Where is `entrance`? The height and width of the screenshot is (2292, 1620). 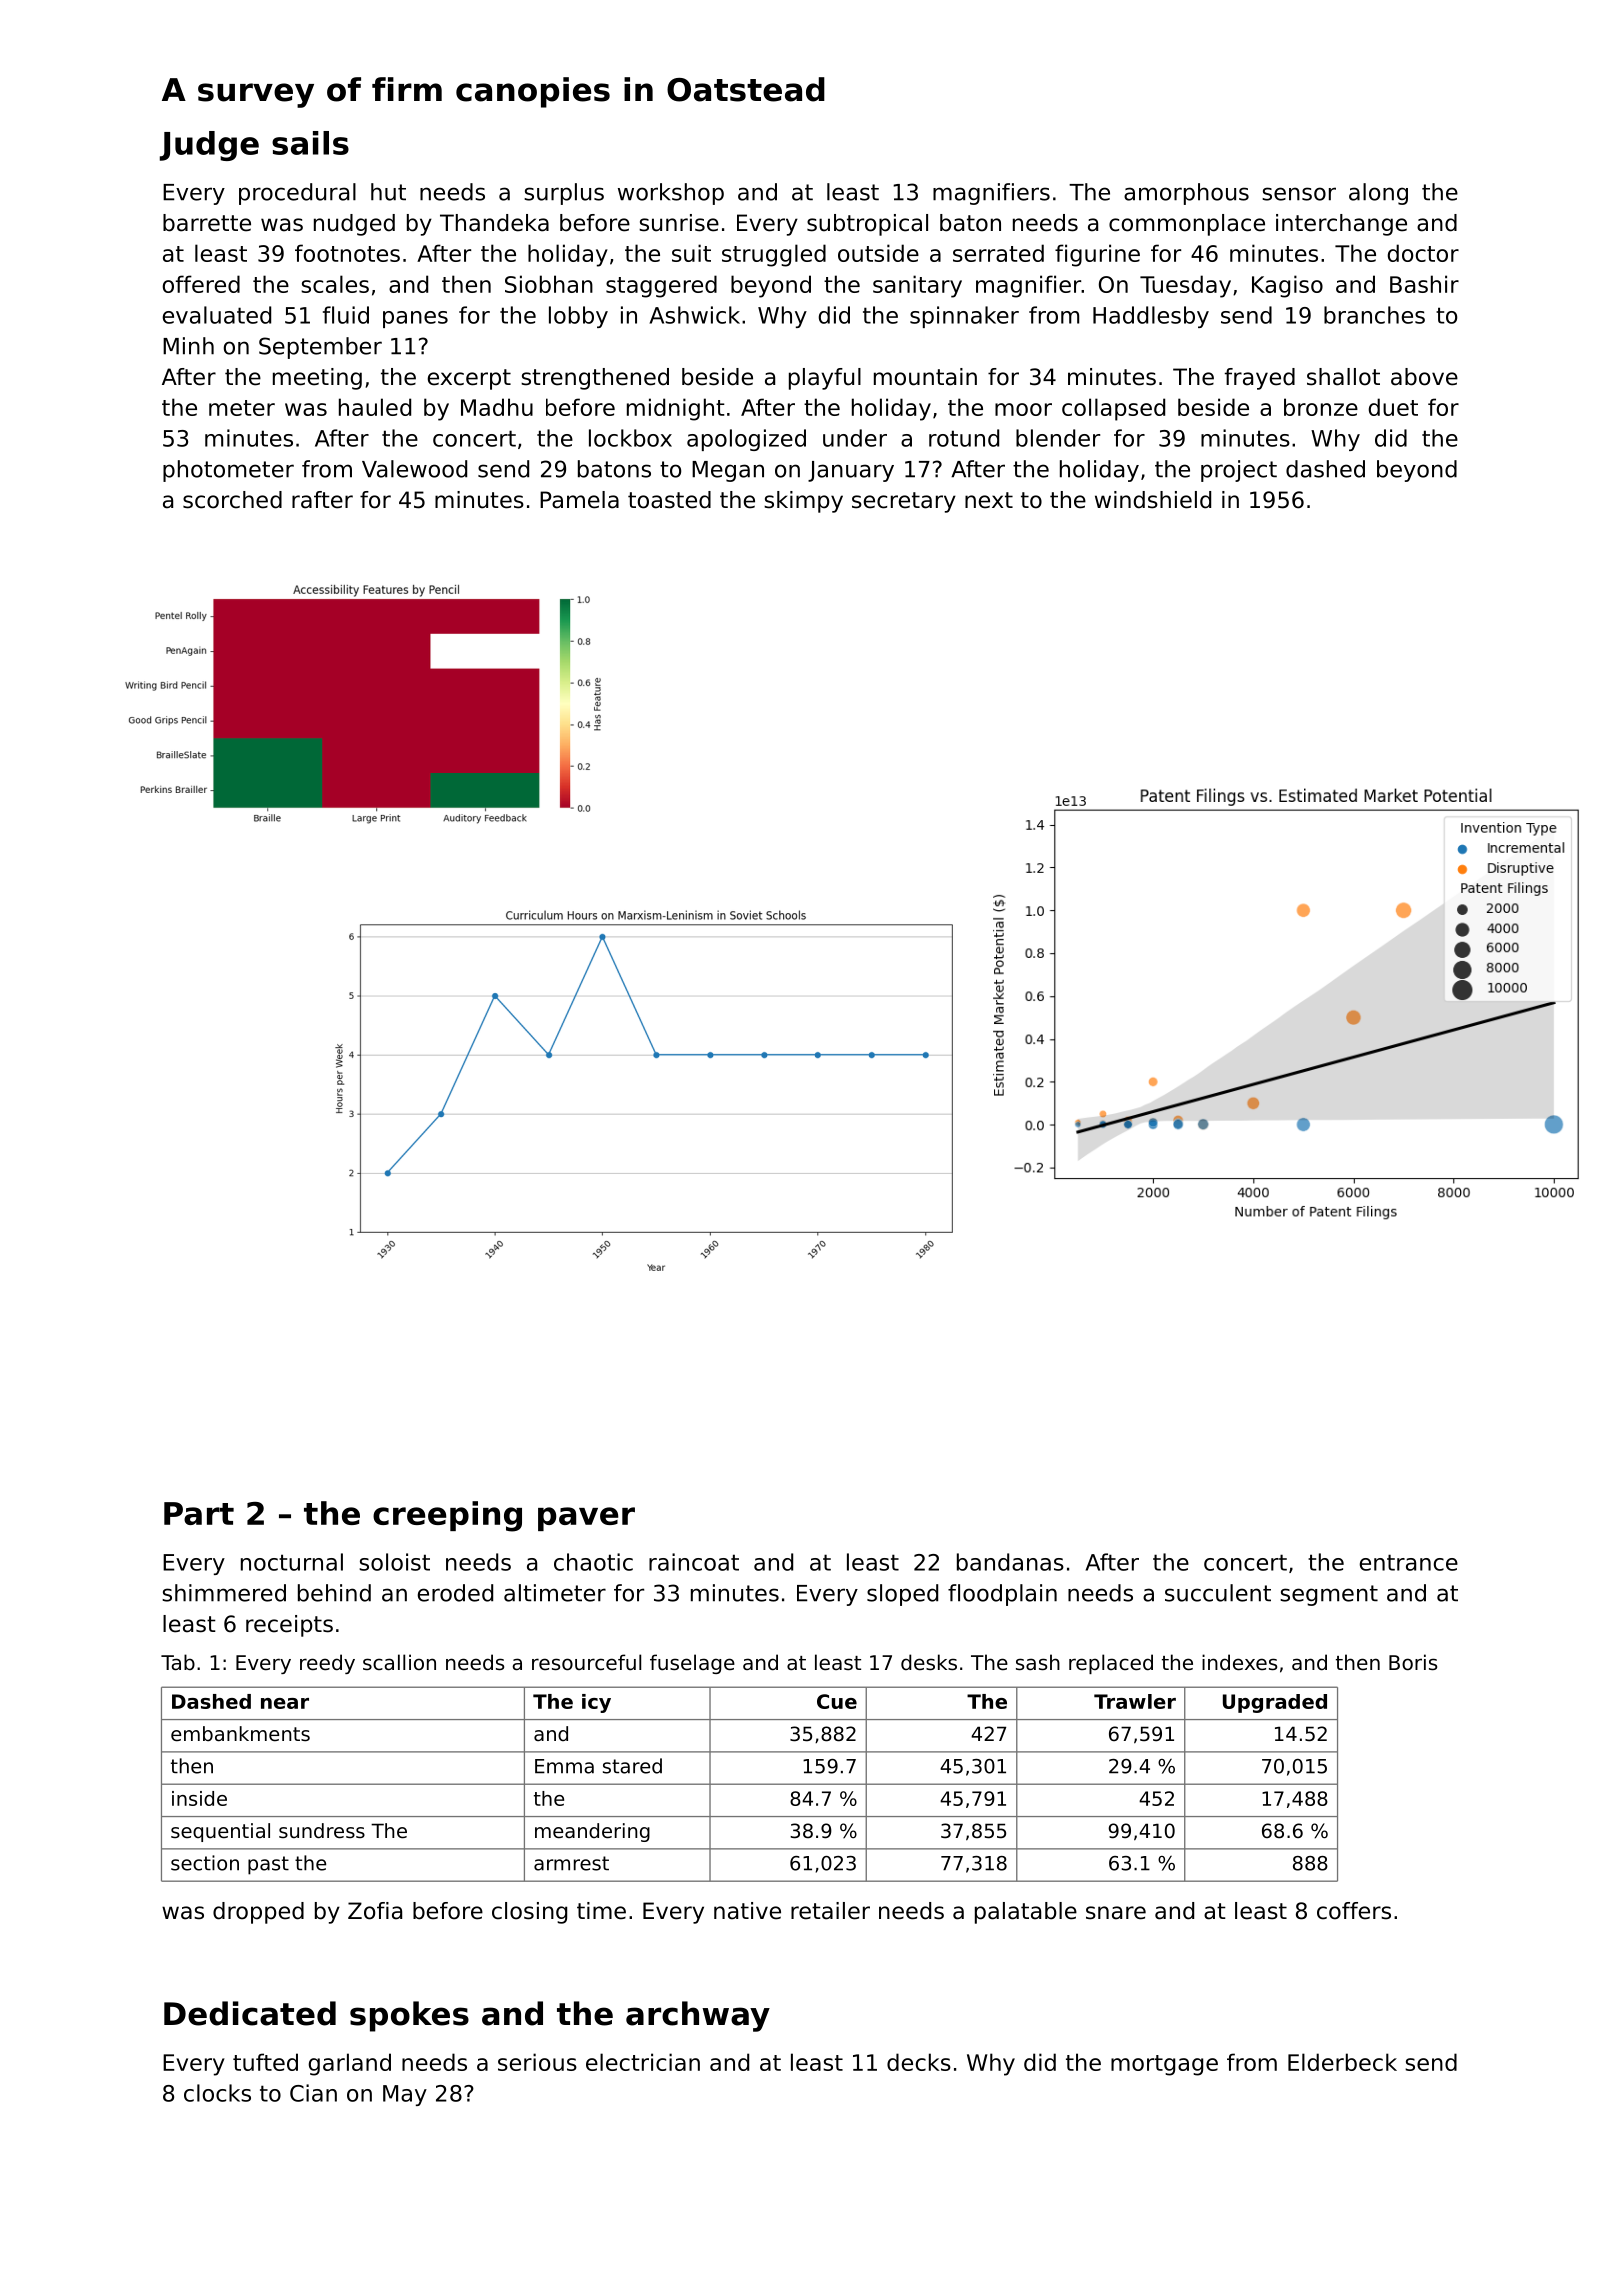 entrance is located at coordinates (1409, 1562).
